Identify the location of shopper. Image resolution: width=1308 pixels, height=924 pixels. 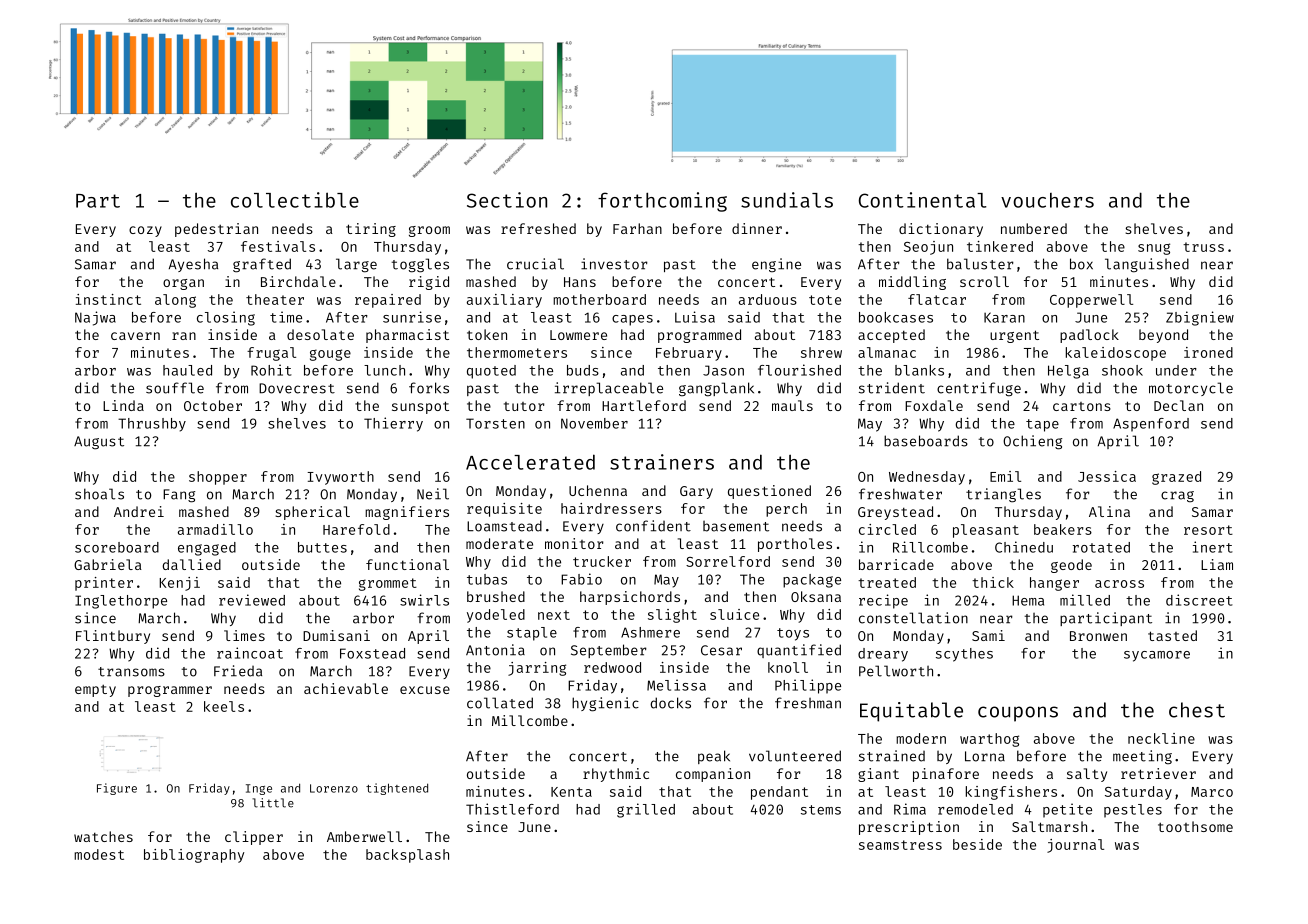
(218, 478).
